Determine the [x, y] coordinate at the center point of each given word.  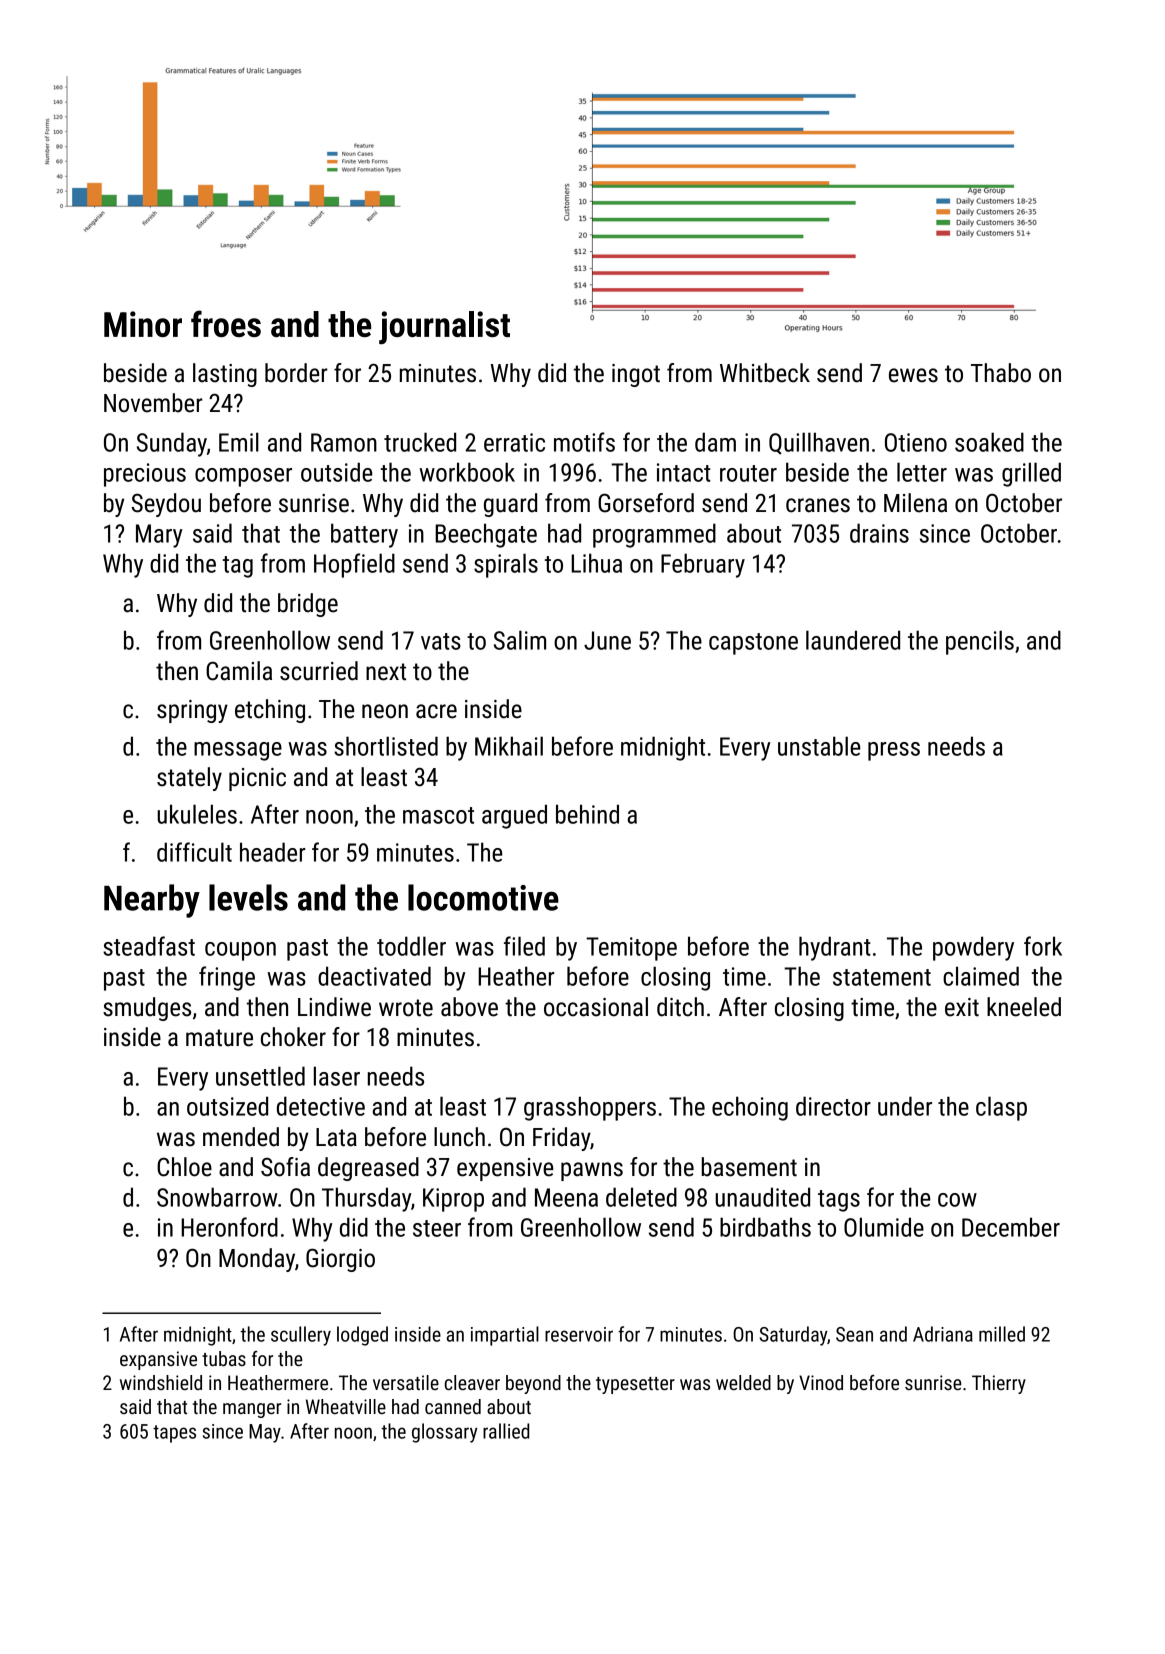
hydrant [835, 948]
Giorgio [340, 1260]
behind [587, 814]
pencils [980, 642]
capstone [753, 644]
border [296, 373]
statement [882, 977]
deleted [641, 1197]
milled [1002, 1334]
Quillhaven [819, 443]
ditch [680, 1007]
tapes [174, 1434]
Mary [159, 536]
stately [189, 779]
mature [219, 1038]
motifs [584, 442]
